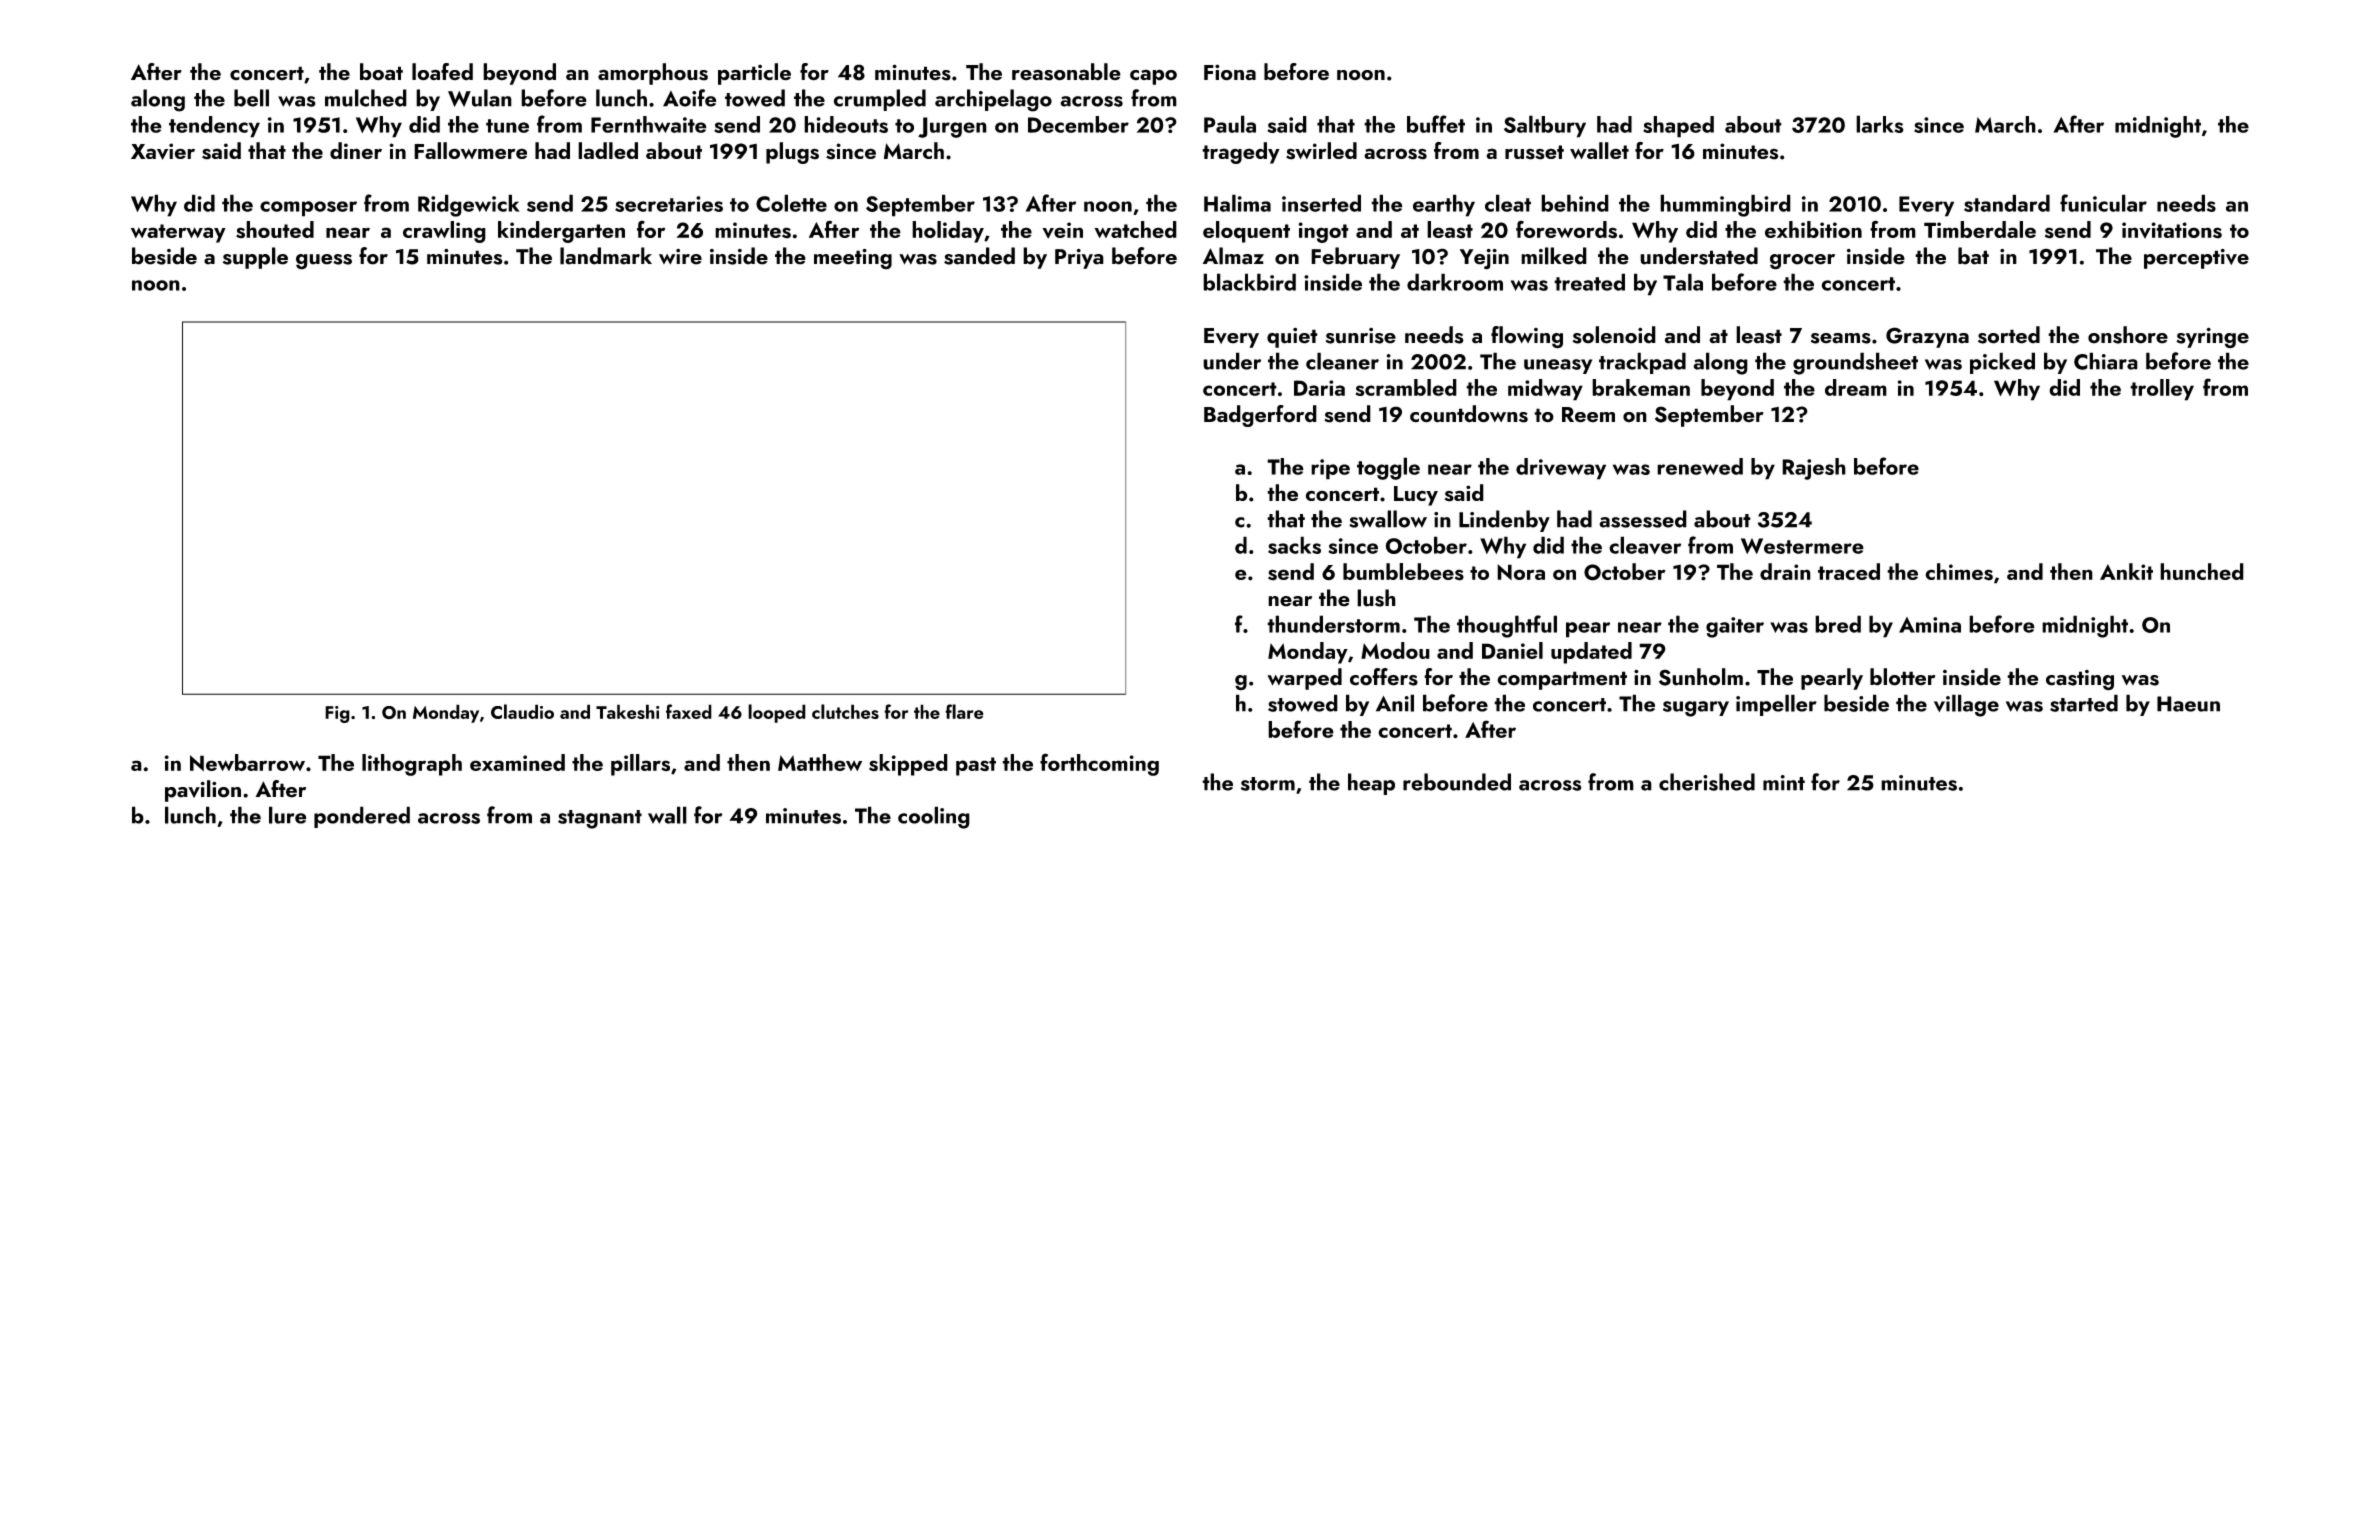 The image size is (2380, 1540). Describe the element at coordinates (934, 817) in the screenshot. I see `cooling` at that location.
